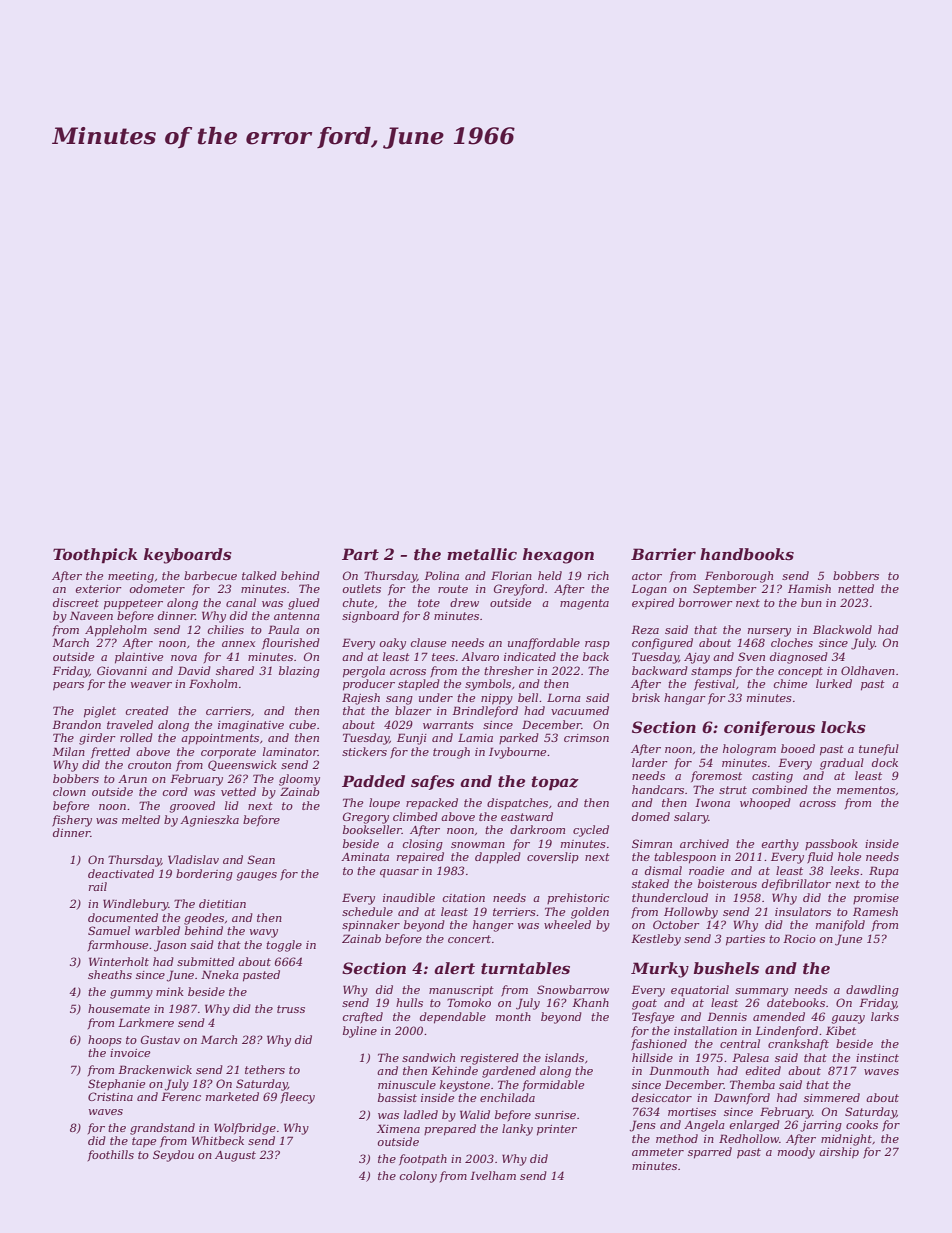 The height and width of the screenshot is (1233, 952). What do you see at coordinates (259, 575) in the screenshot?
I see `talked` at bounding box center [259, 575].
